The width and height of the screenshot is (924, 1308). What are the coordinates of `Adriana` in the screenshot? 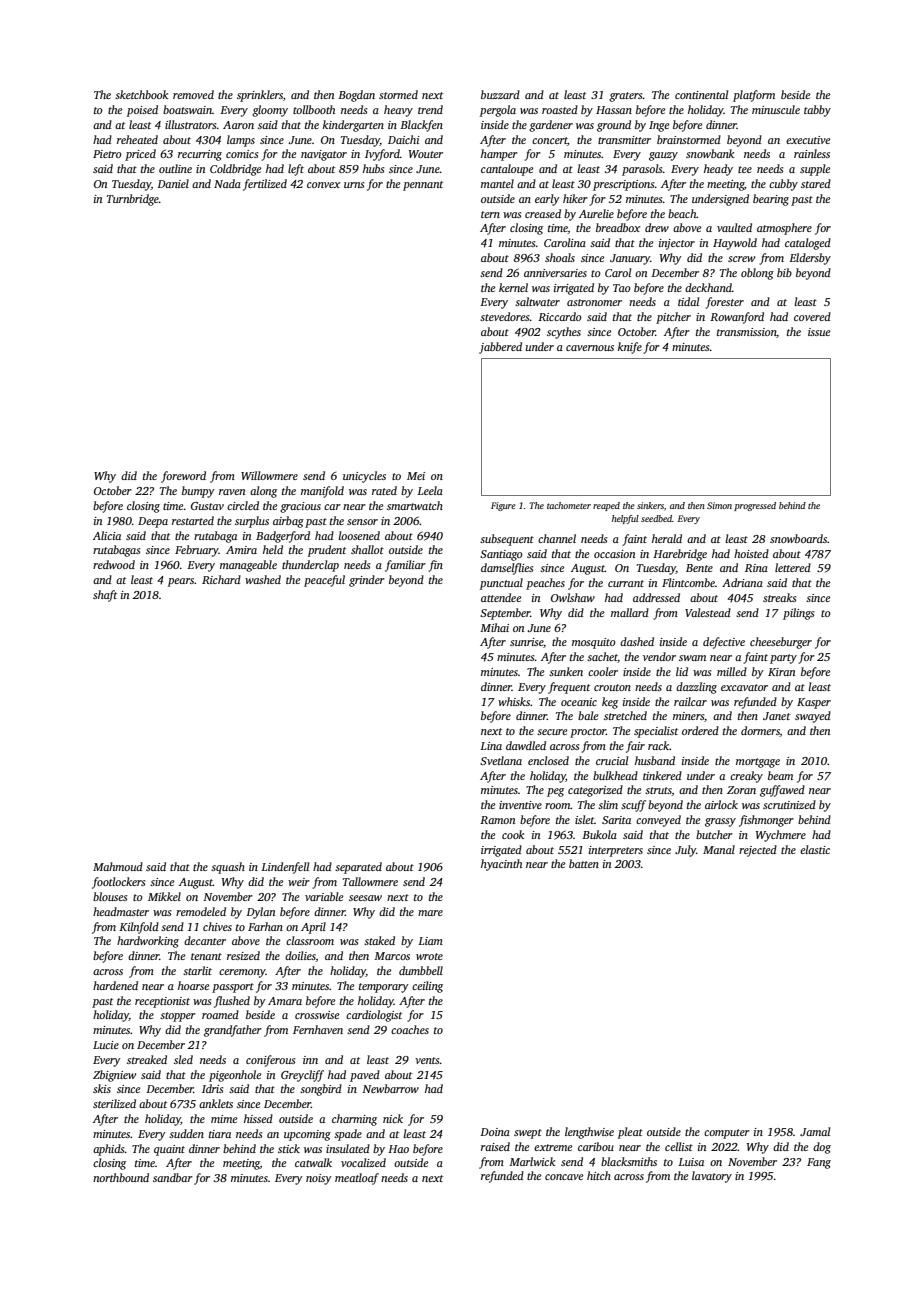 It's located at (742, 582).
